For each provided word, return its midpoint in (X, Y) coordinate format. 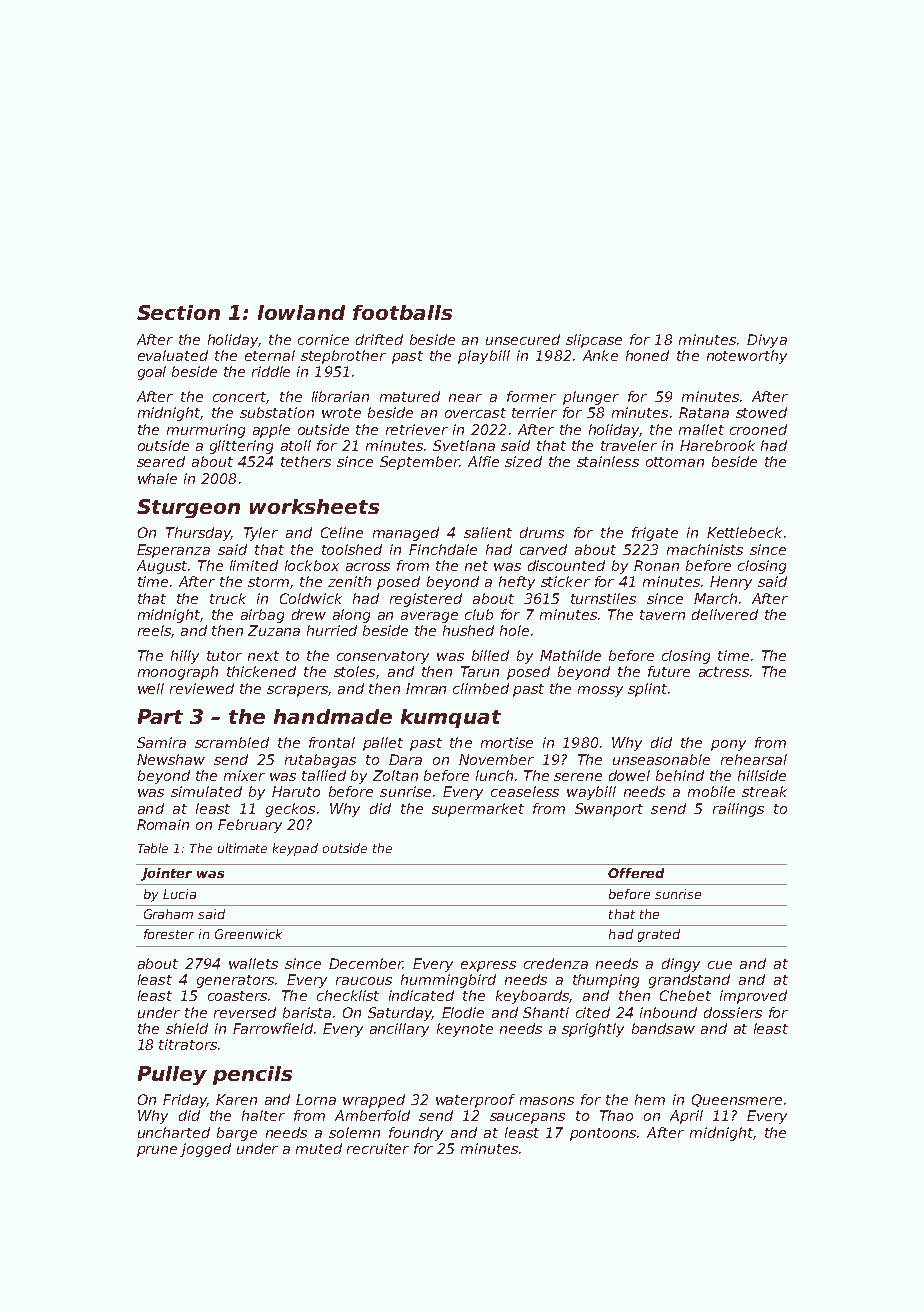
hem (650, 1099)
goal (152, 373)
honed (647, 355)
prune (157, 1151)
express (488, 966)
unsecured (523, 339)
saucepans (527, 1118)
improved (753, 997)
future (669, 671)
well (151, 688)
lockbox (312, 565)
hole (514, 630)
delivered (725, 614)
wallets (253, 963)
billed (490, 655)
